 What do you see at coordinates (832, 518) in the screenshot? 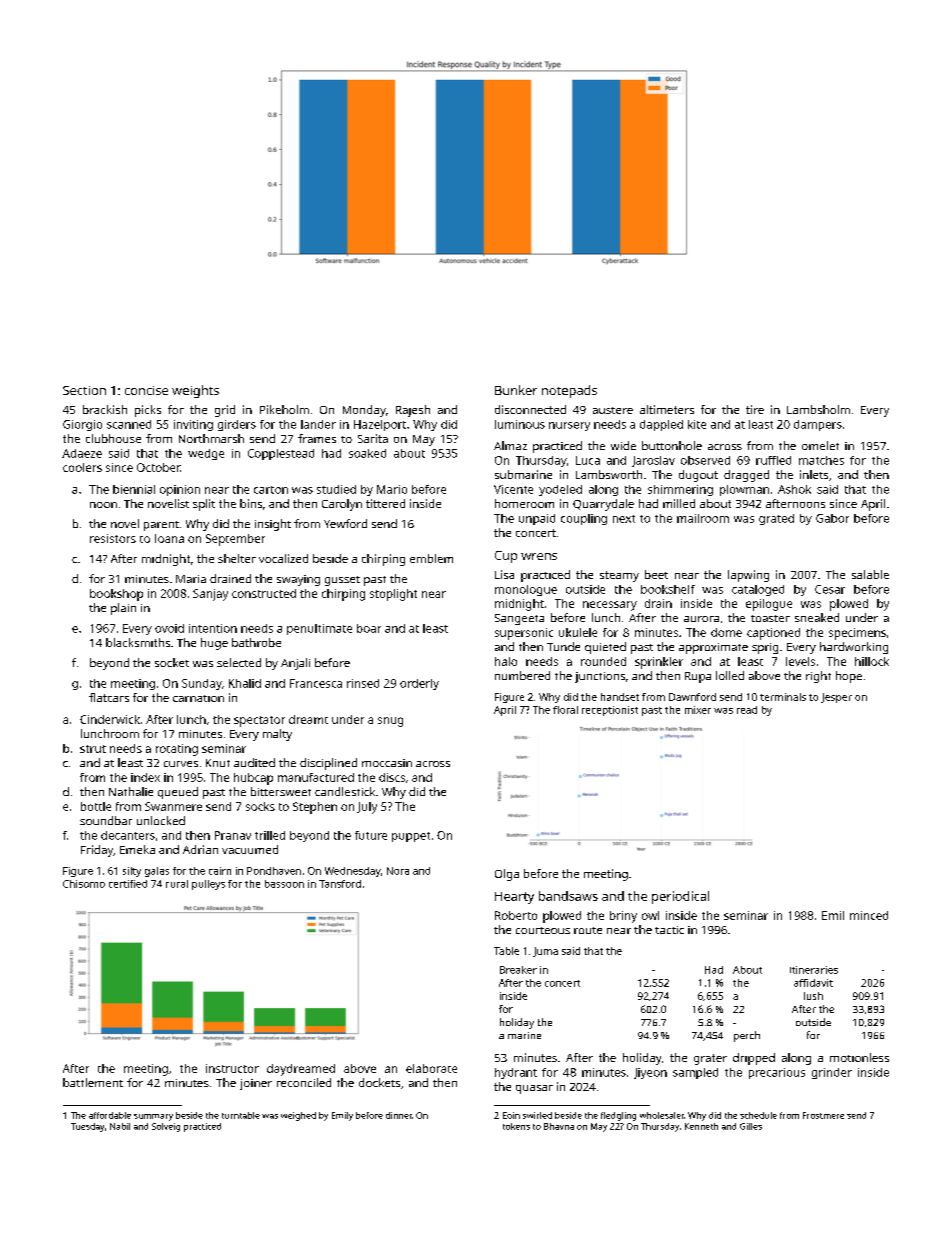
I see `Gabor` at bounding box center [832, 518].
